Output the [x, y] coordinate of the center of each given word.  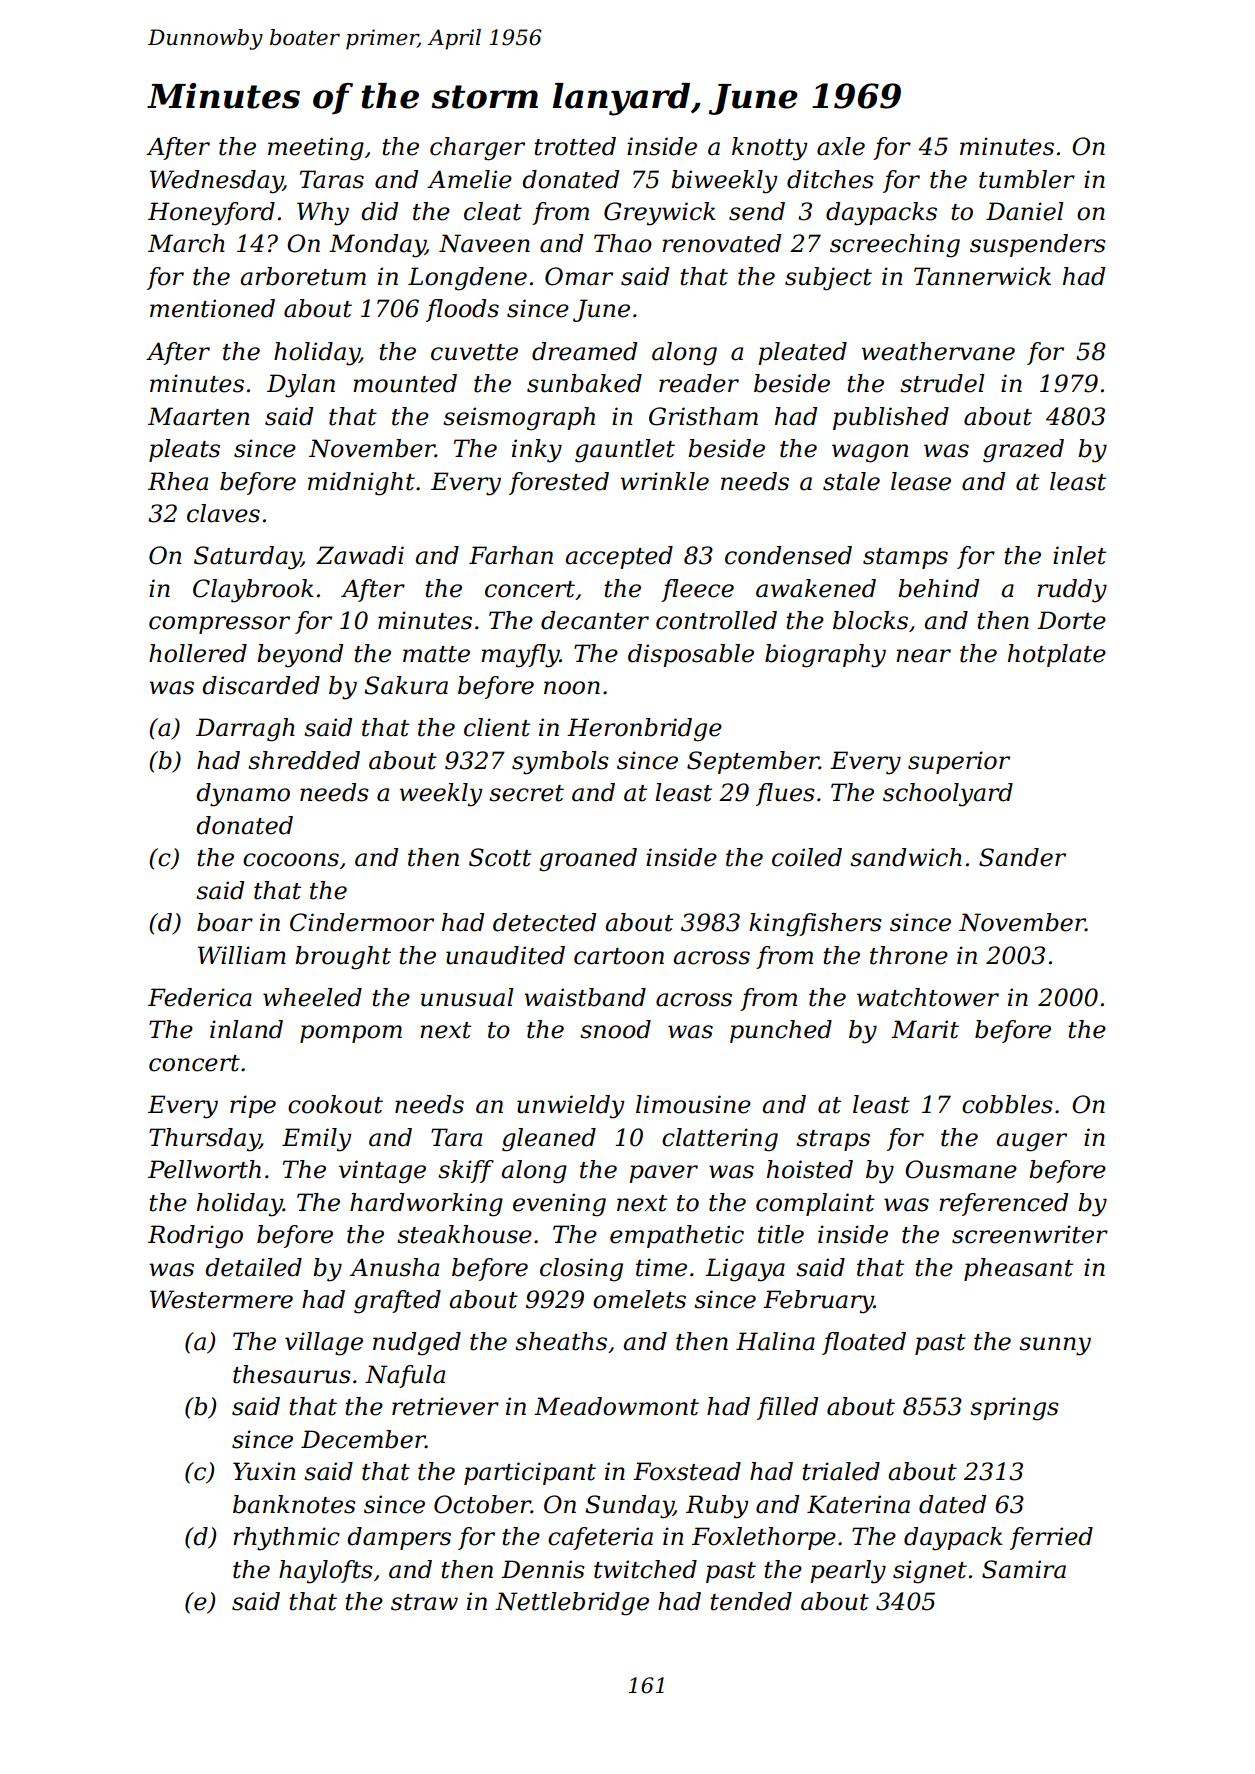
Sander [1022, 857]
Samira [1024, 1569]
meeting [316, 149]
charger [477, 149]
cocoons [291, 860]
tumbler [1027, 179]
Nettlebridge [572, 1604]
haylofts [326, 1572]
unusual [467, 997]
